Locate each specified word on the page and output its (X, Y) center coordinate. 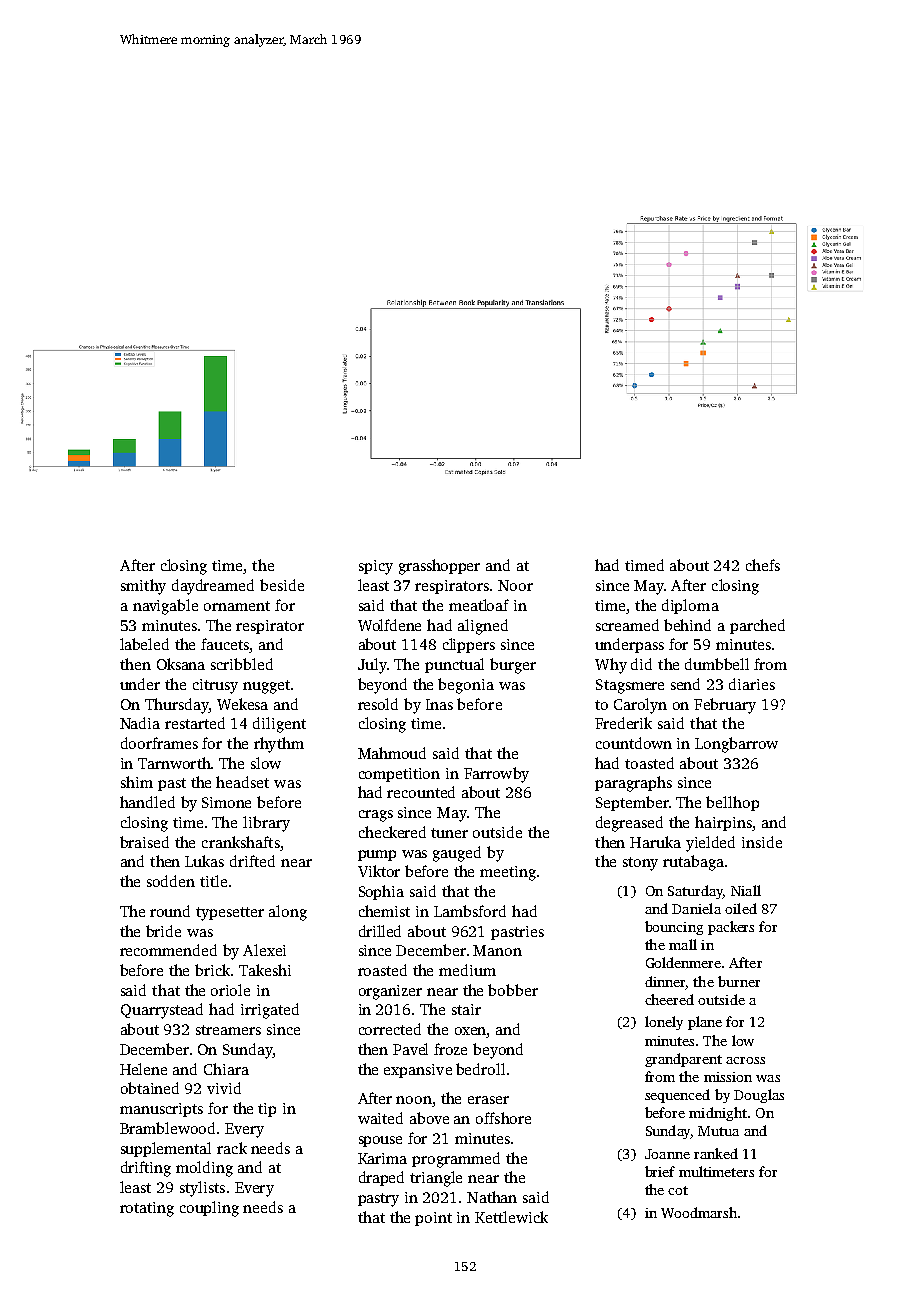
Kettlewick (511, 1217)
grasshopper (439, 567)
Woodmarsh (699, 1212)
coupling (209, 1209)
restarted (195, 723)
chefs (763, 565)
